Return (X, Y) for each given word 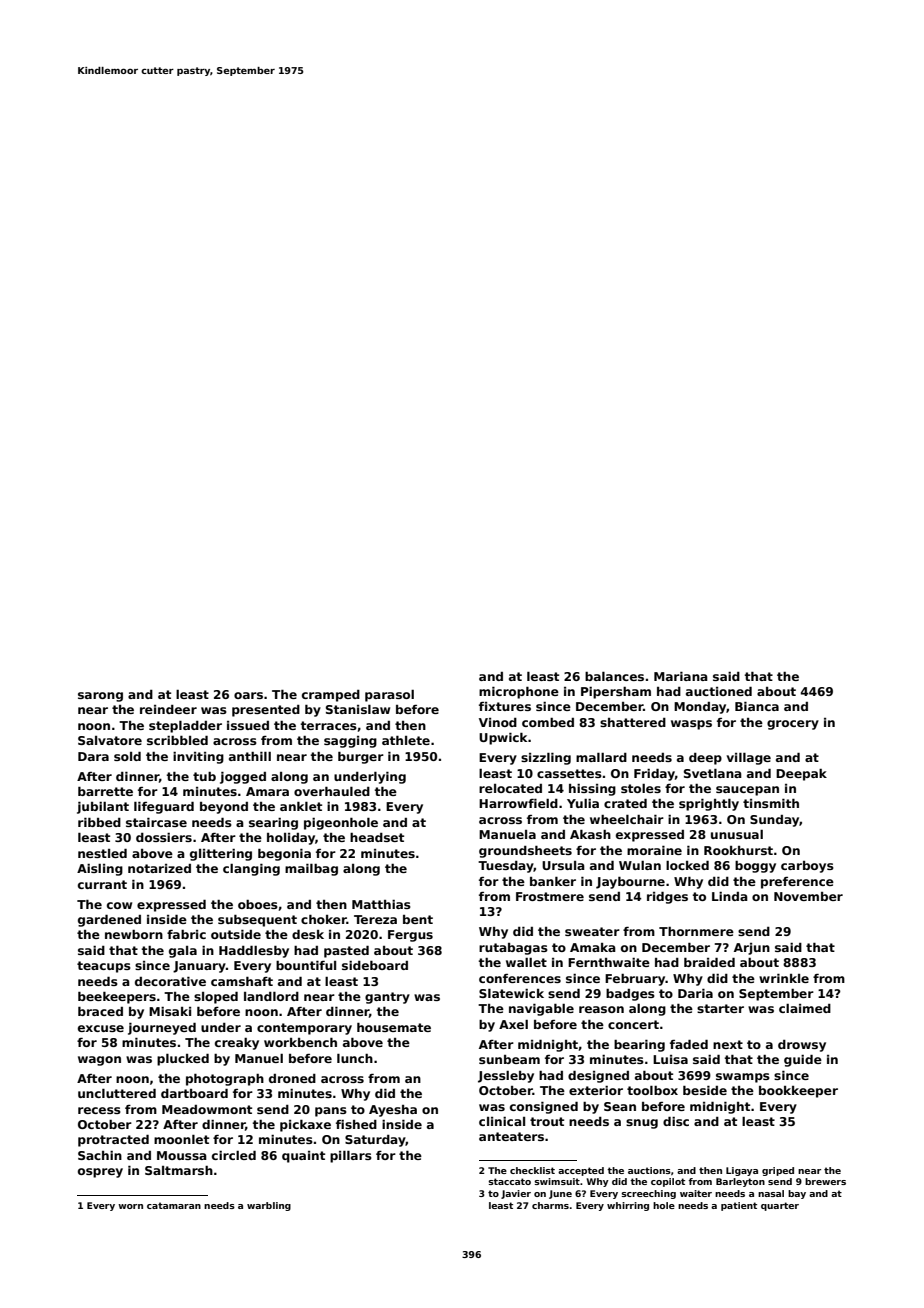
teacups (104, 967)
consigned (544, 1108)
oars (248, 695)
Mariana (681, 676)
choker (324, 919)
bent (418, 919)
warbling (269, 1206)
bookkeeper (798, 1092)
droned (292, 1078)
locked (687, 865)
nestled (102, 853)
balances (614, 676)
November (808, 896)
